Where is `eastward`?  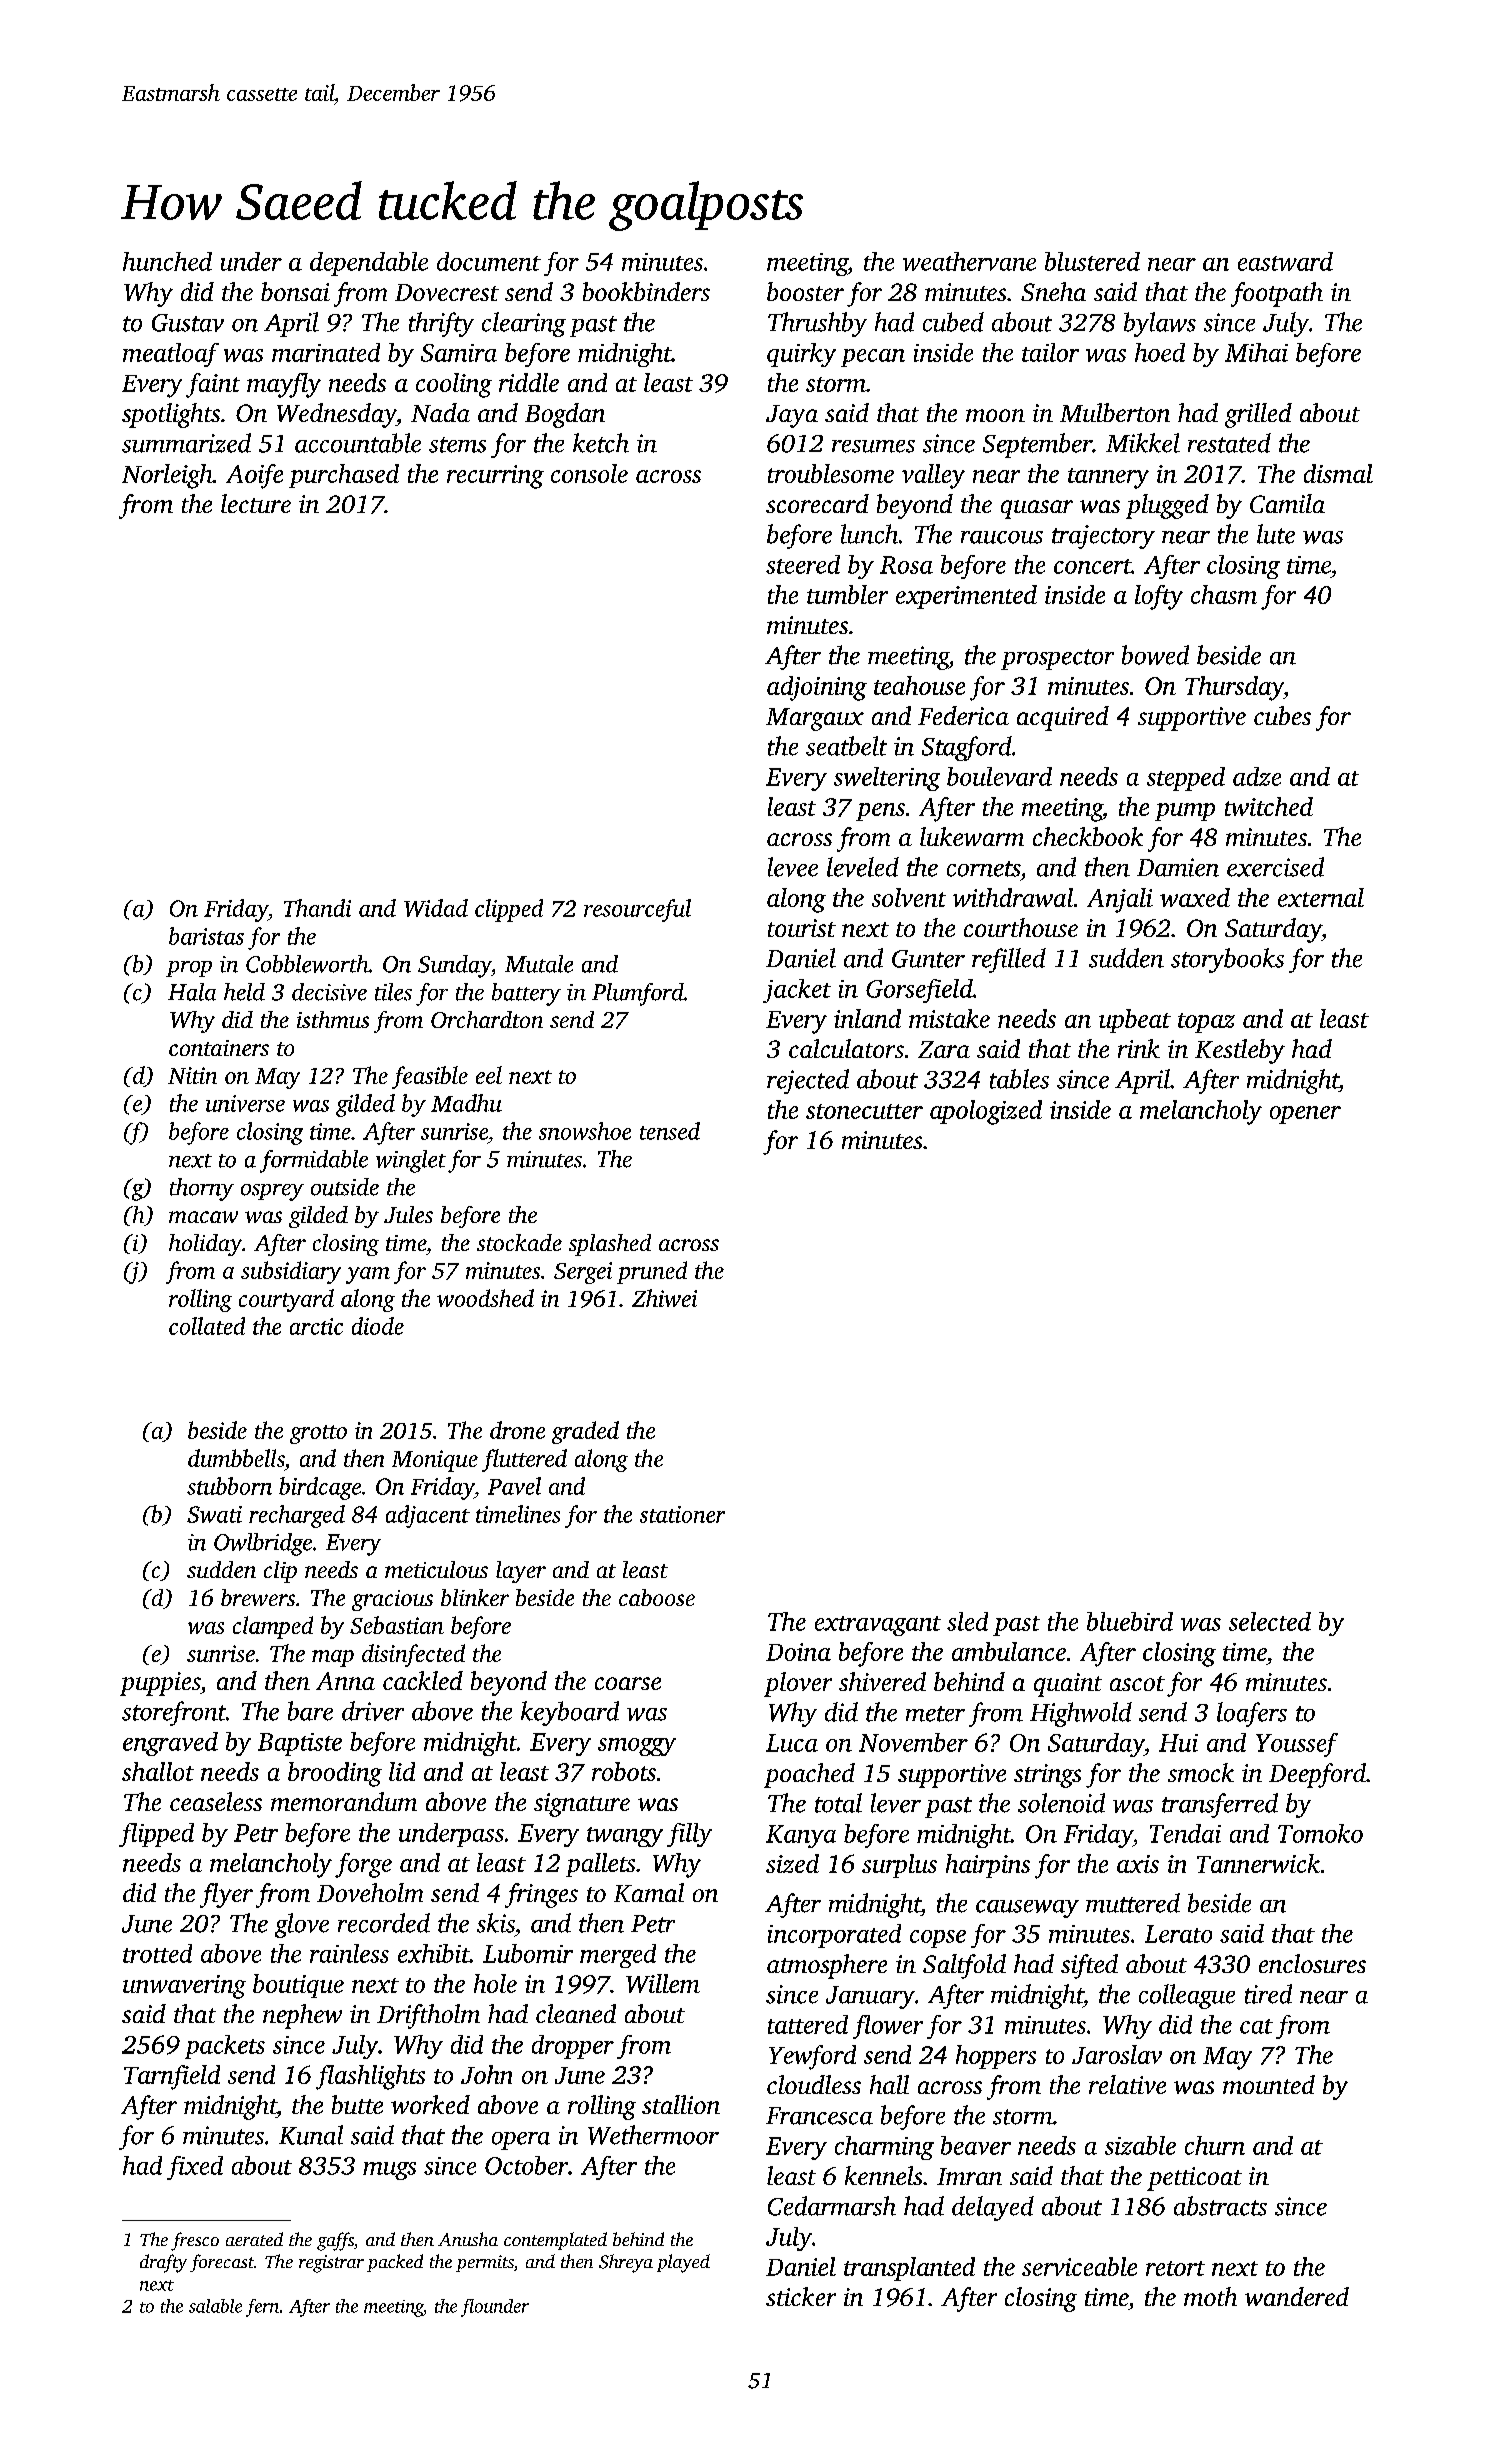
eastward is located at coordinates (1285, 261).
